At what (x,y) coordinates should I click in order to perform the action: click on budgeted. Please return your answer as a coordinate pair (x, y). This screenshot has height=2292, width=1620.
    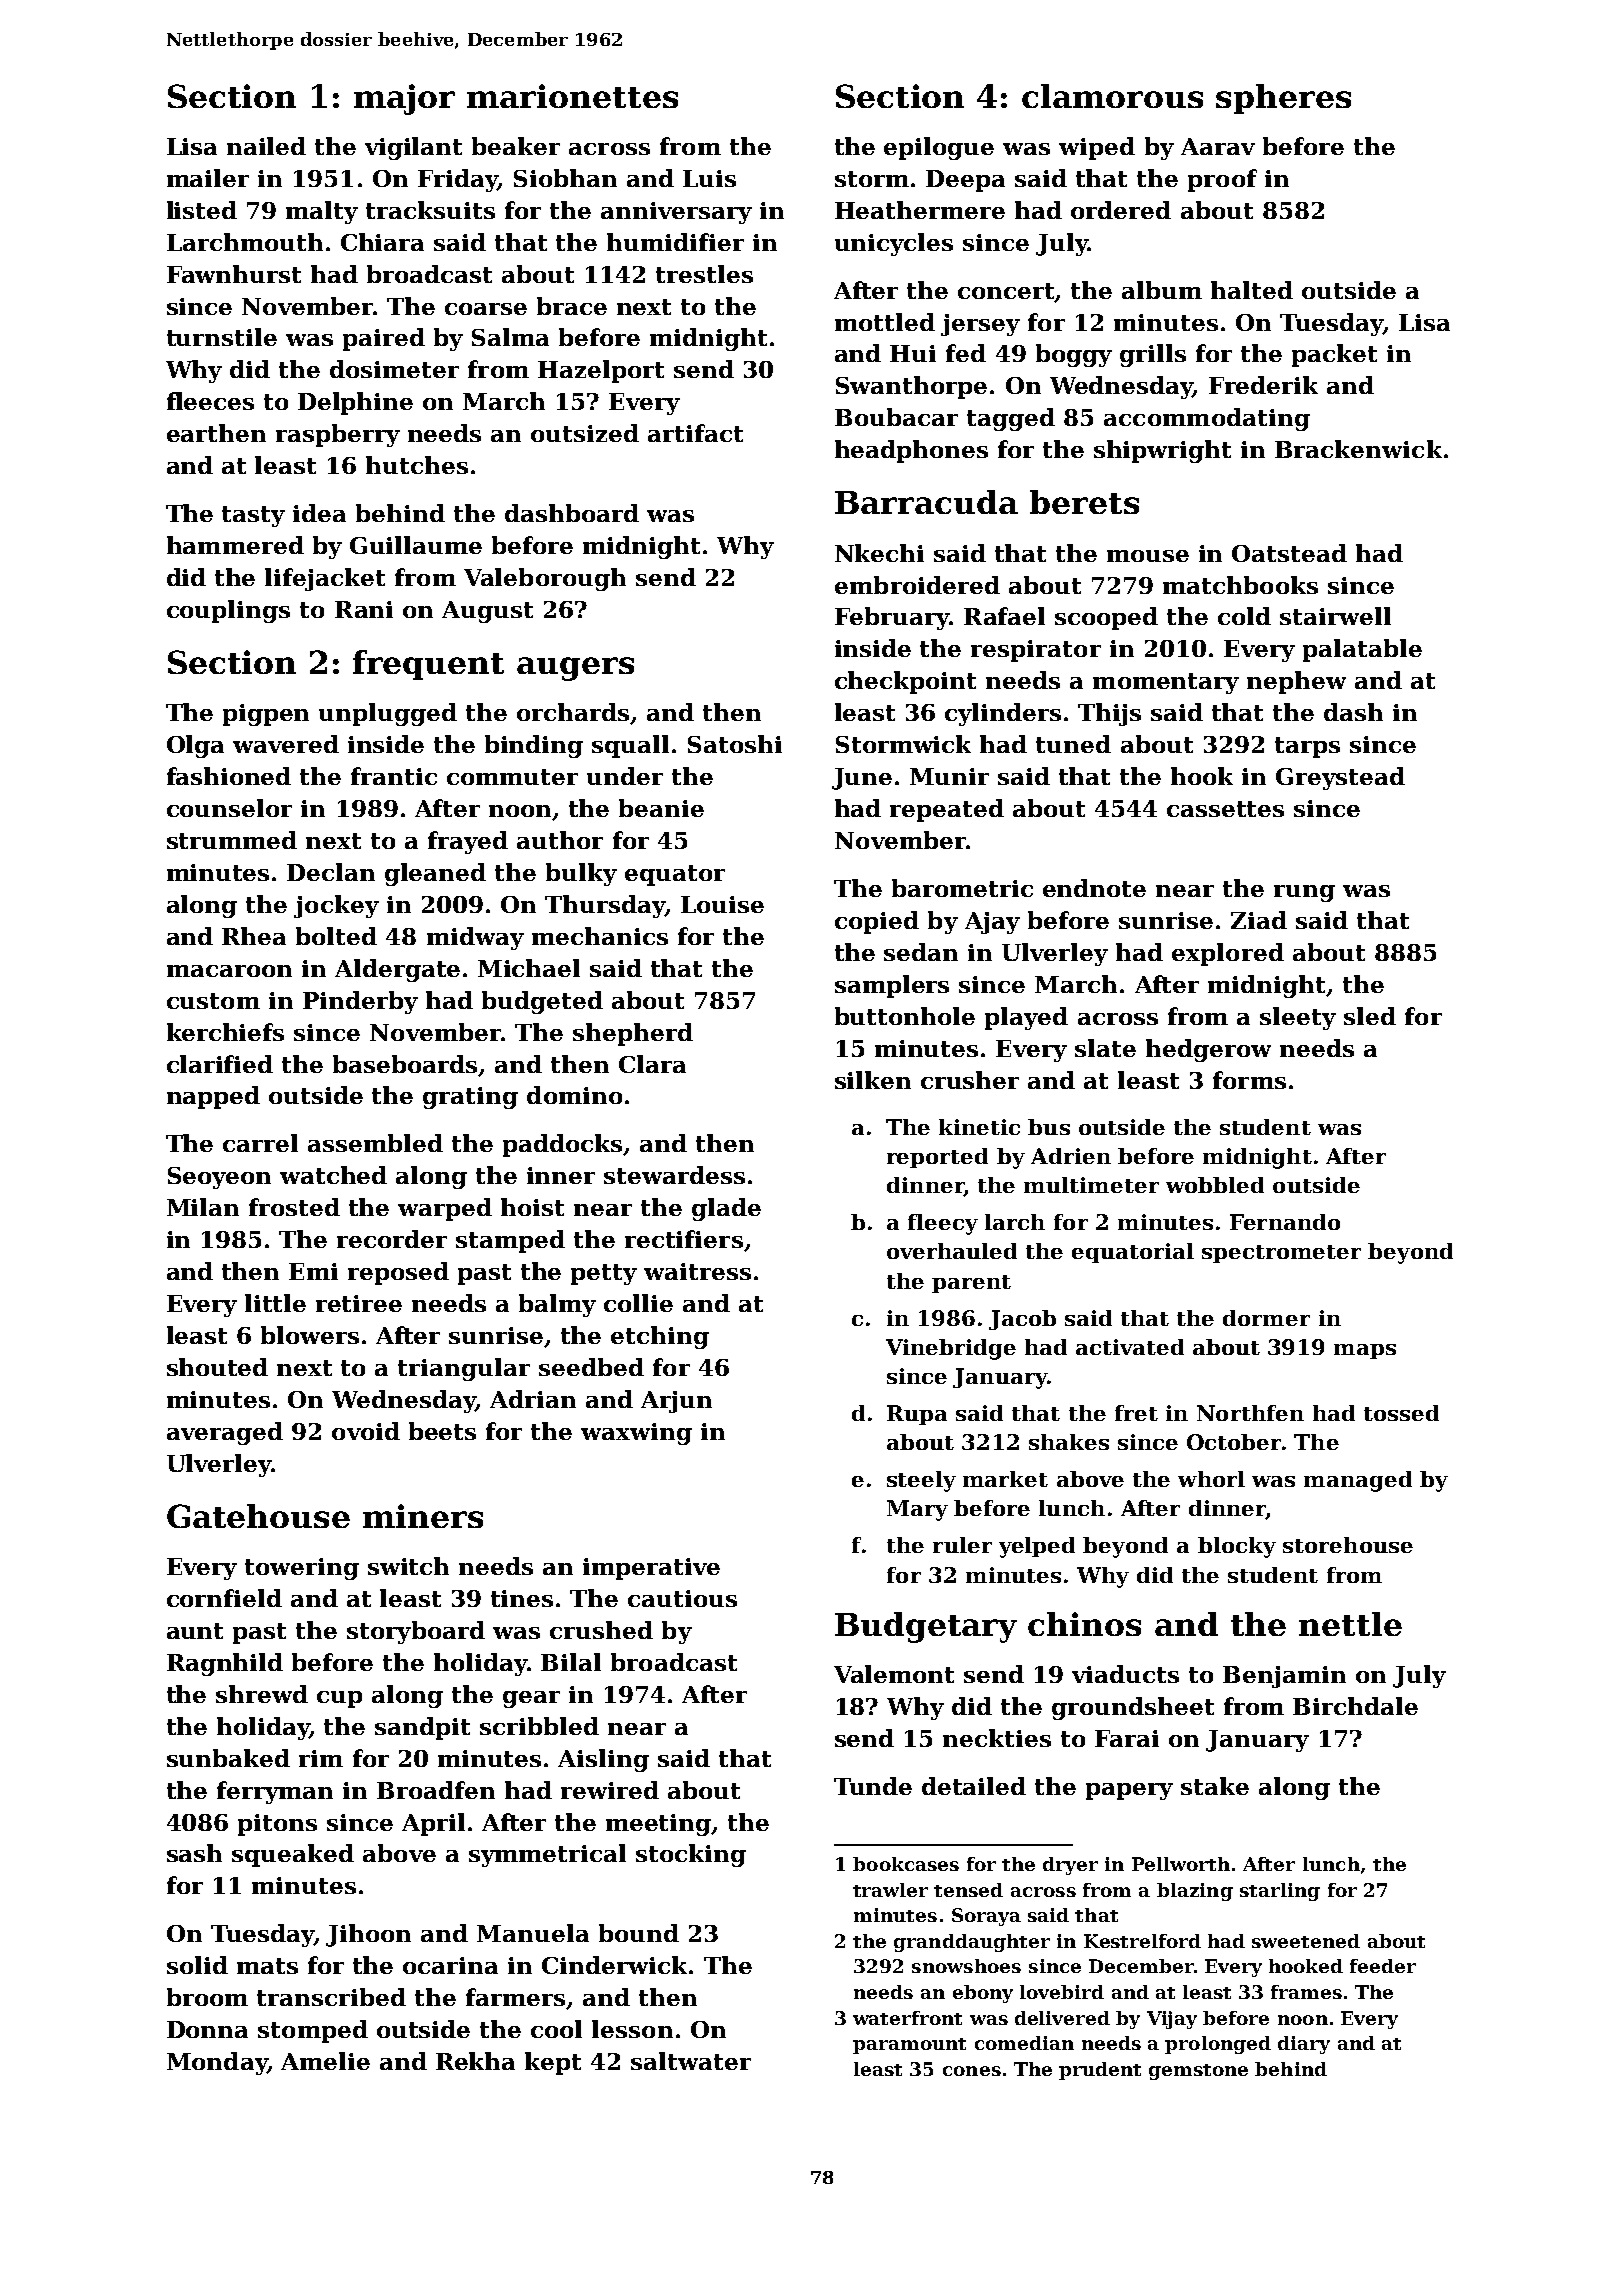
    Looking at the image, I should click on (542, 1002).
